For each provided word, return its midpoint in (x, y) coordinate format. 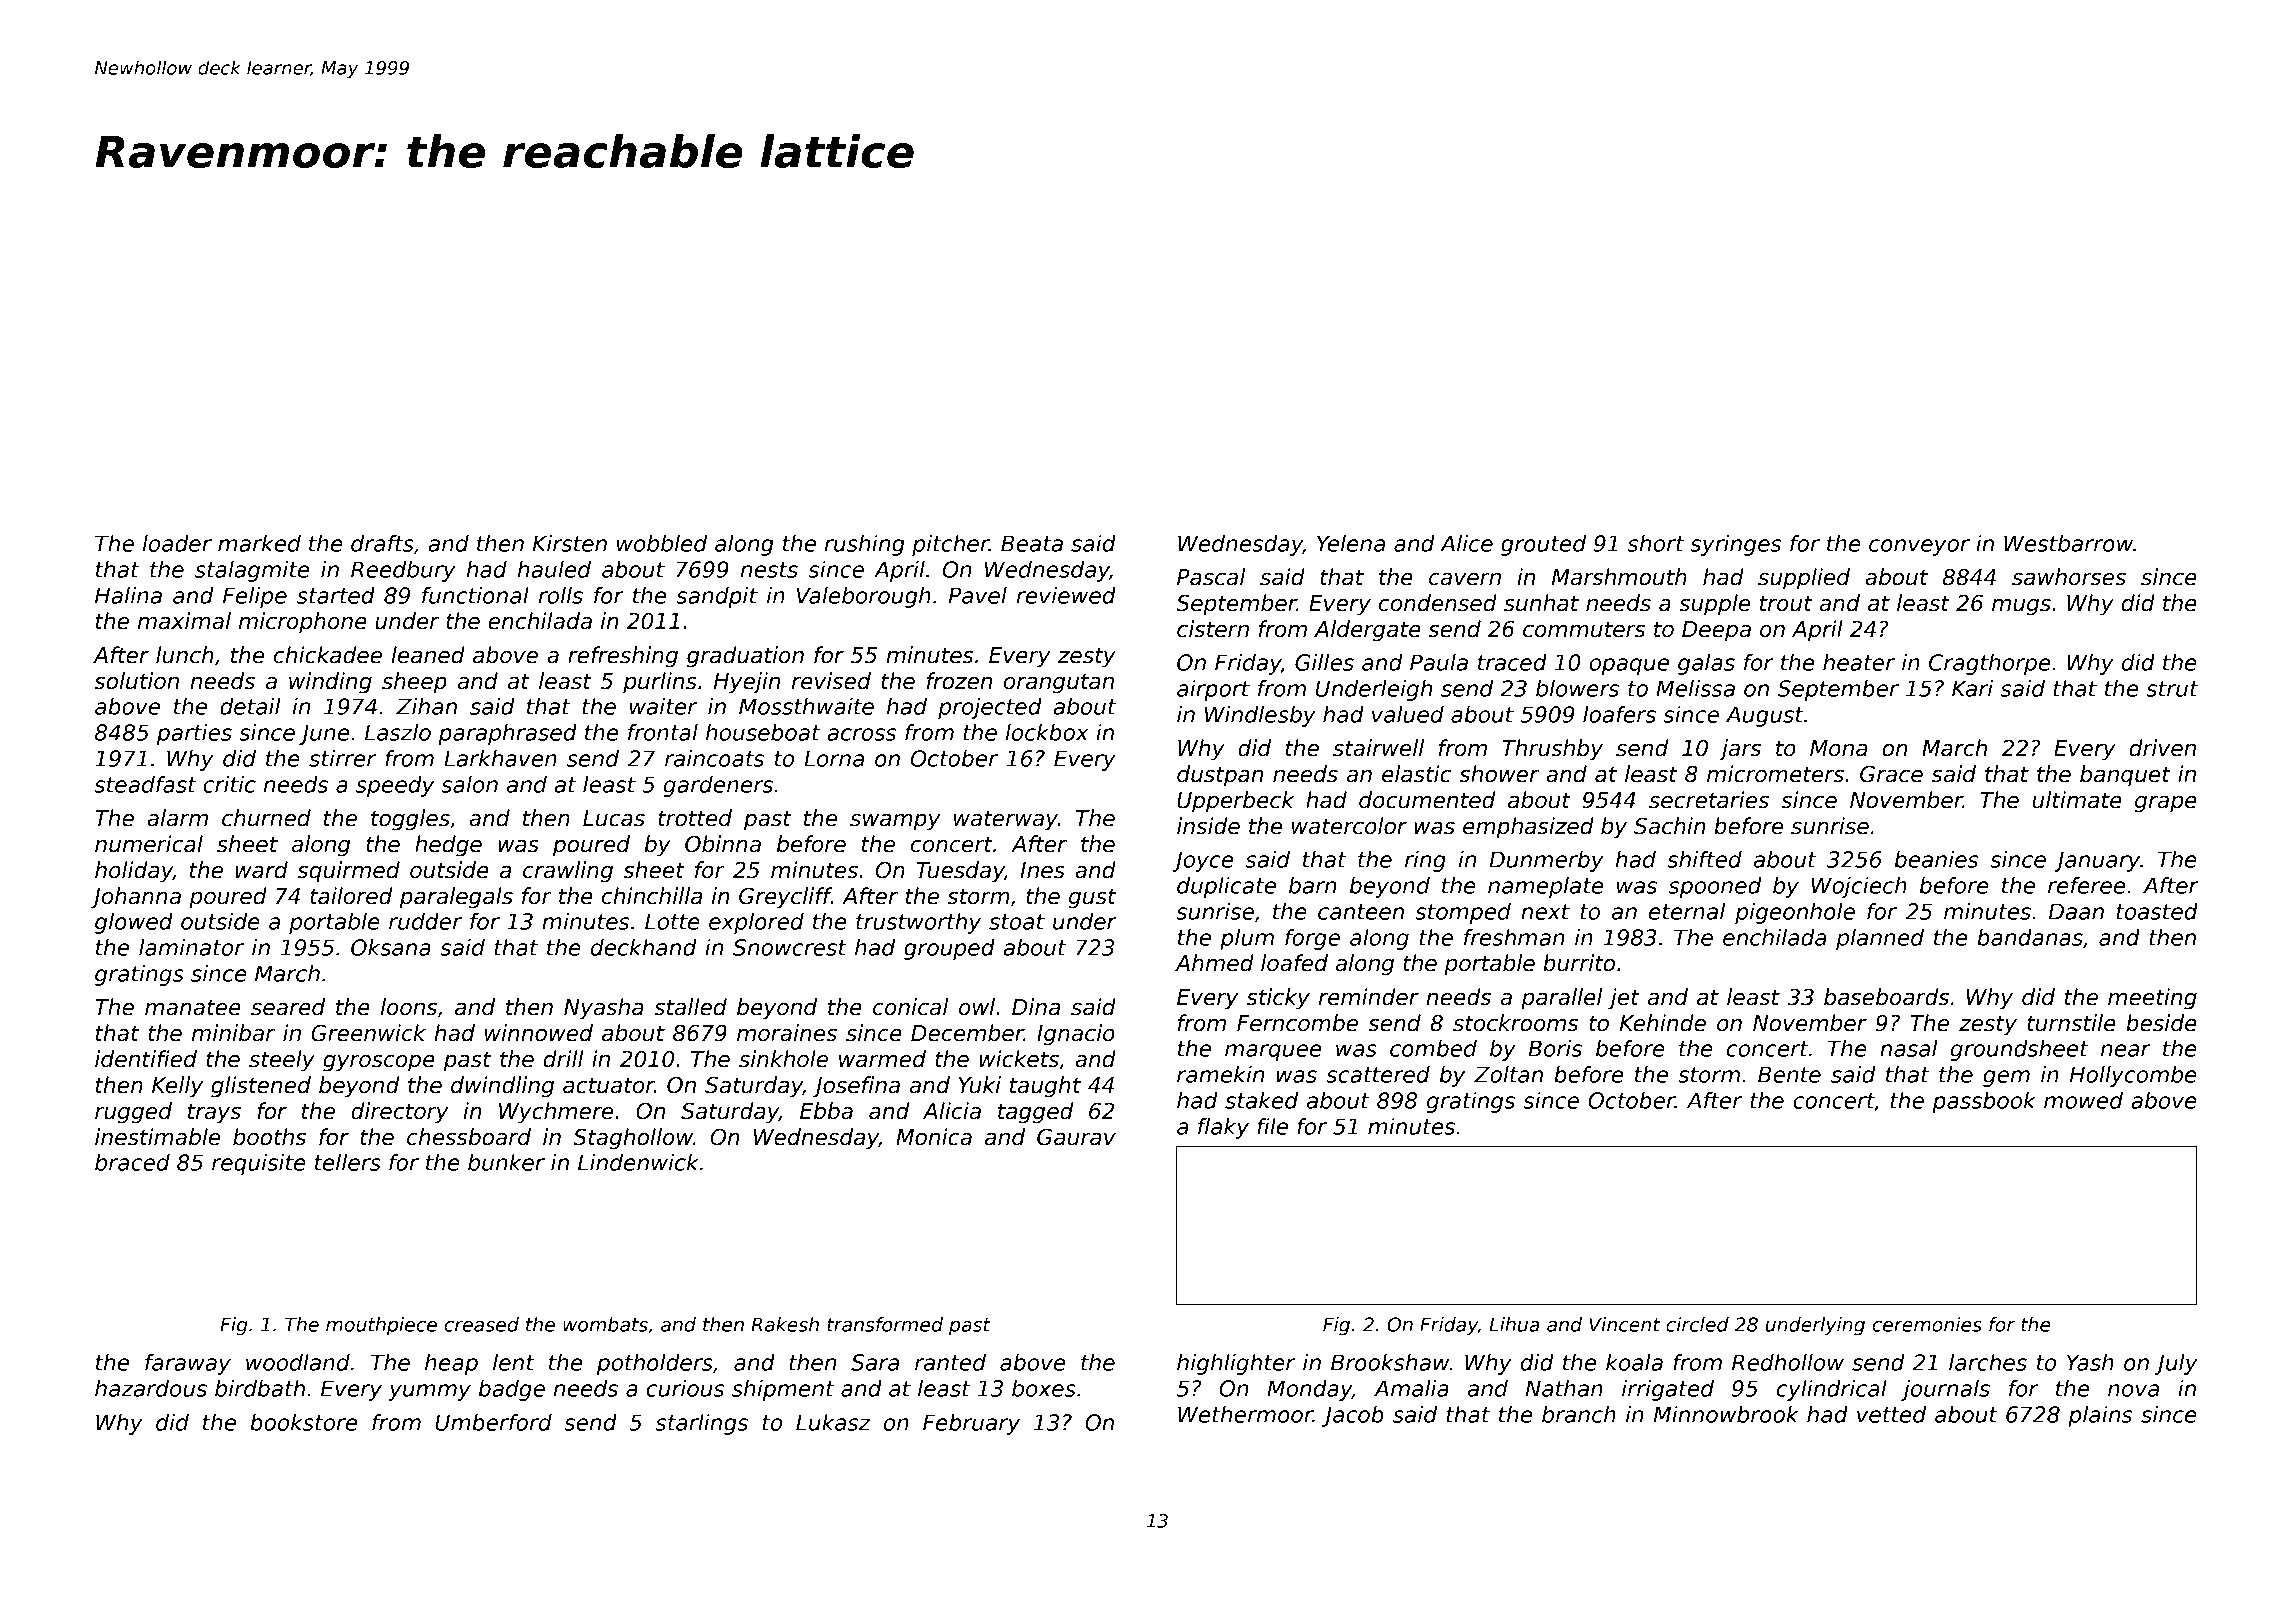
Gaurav (1076, 1137)
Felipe (255, 597)
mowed (2083, 1100)
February (971, 1424)
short (1656, 543)
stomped (1463, 913)
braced (132, 1162)
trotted (695, 818)
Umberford (494, 1422)
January (2097, 861)
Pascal (1211, 577)
